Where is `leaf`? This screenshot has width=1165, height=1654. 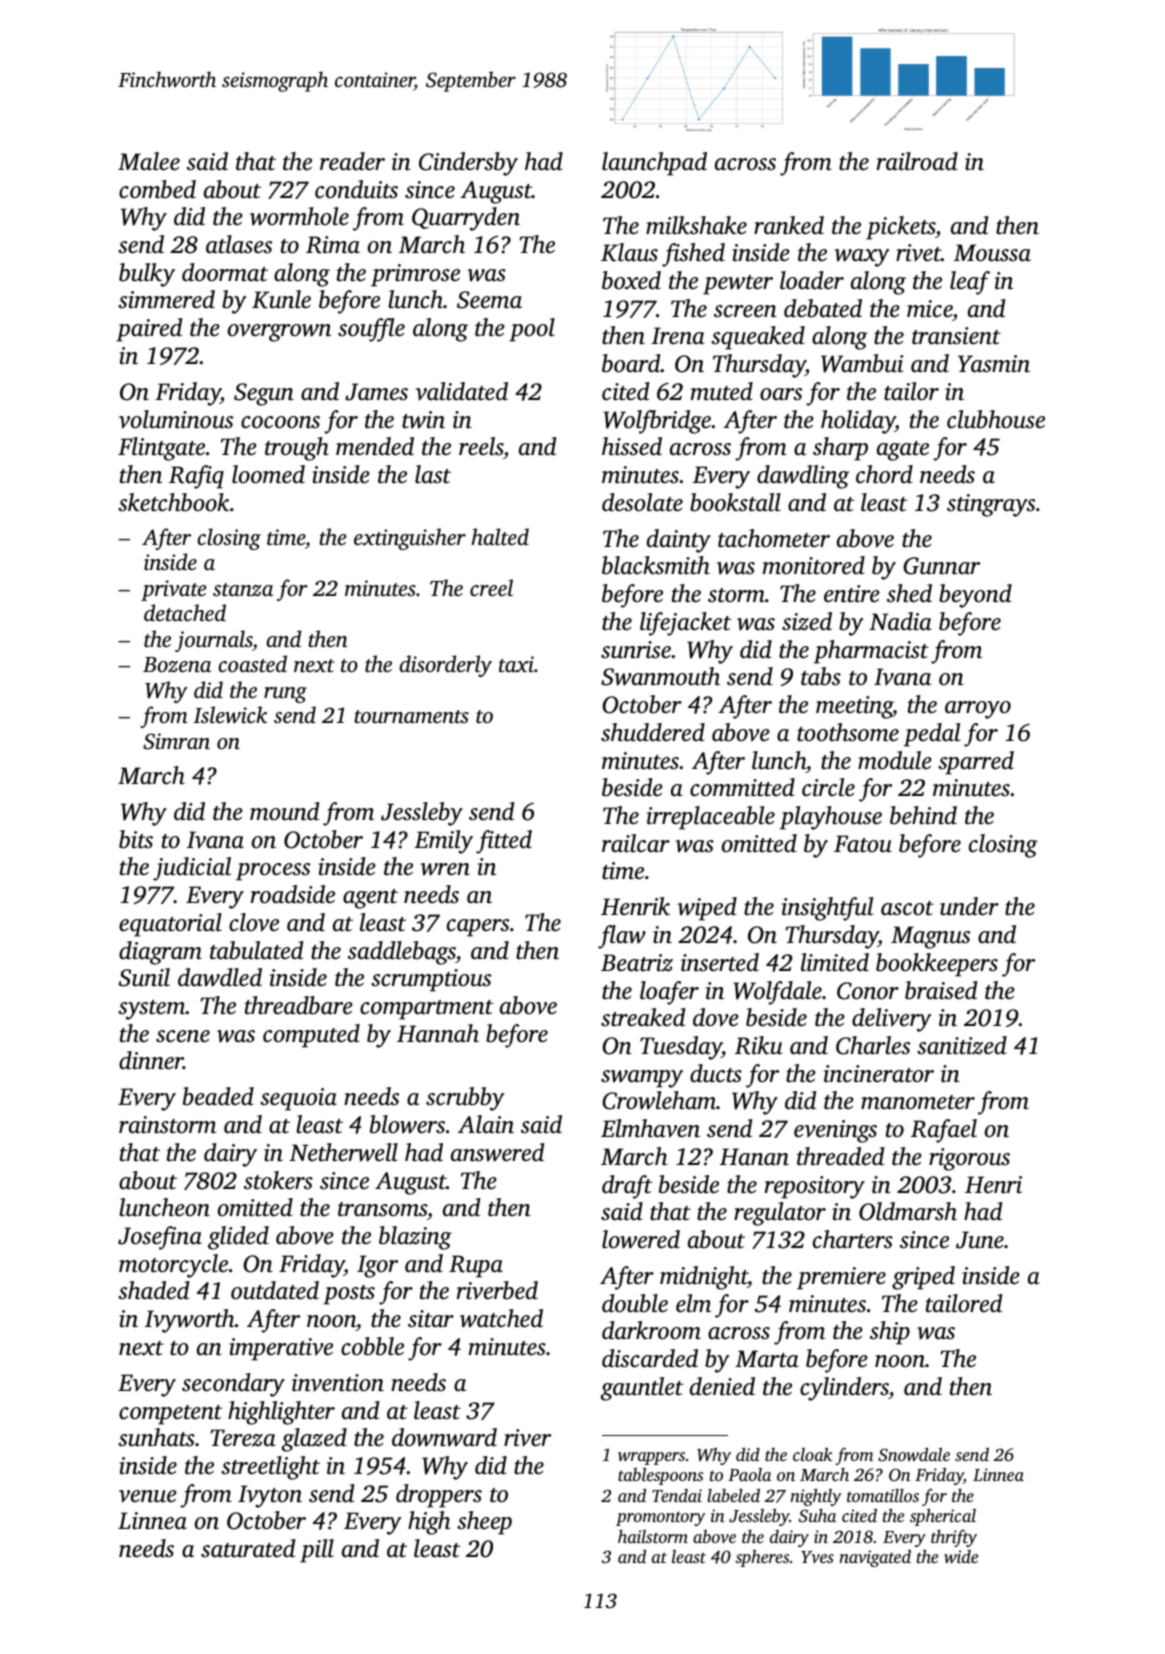 leaf is located at coordinates (970, 283).
